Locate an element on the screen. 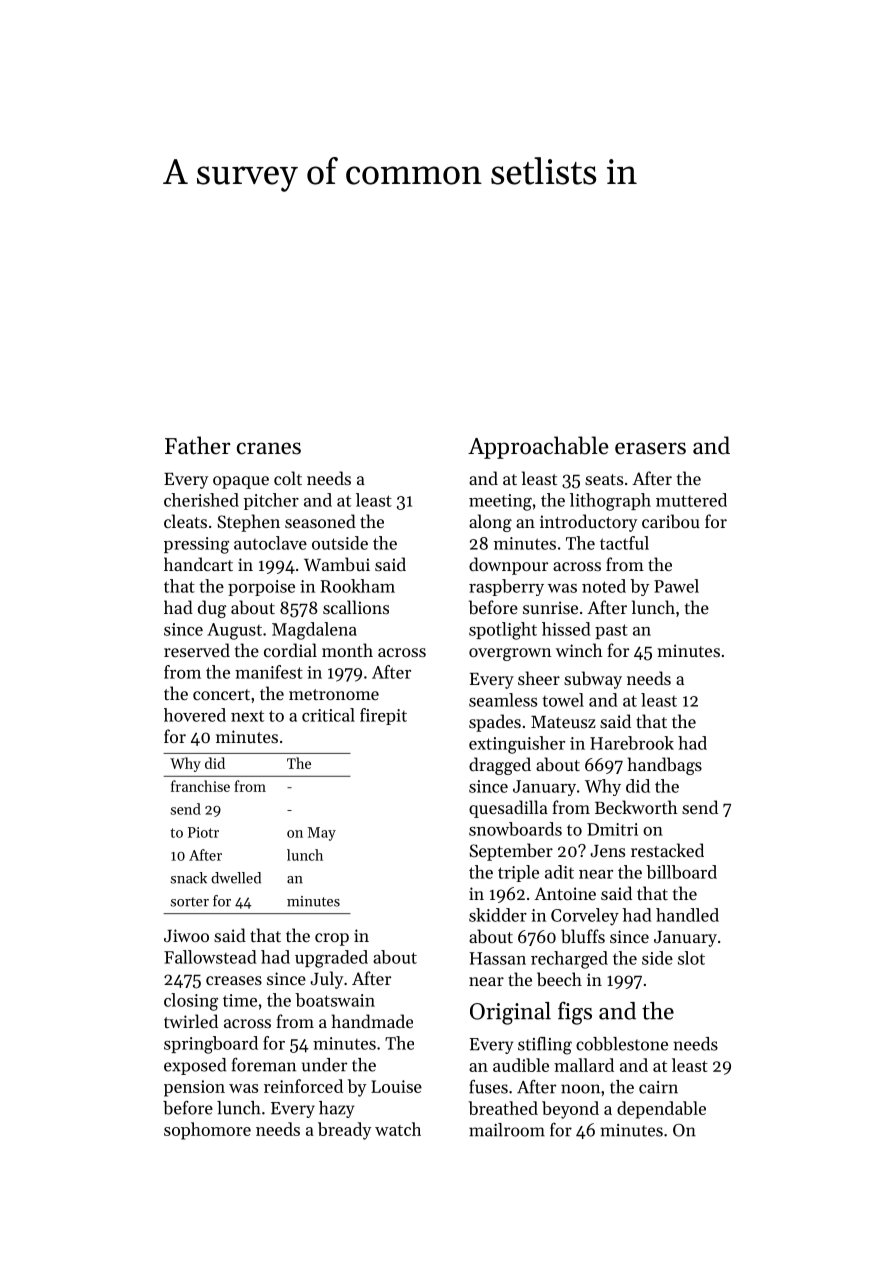  dug is located at coordinates (212, 609).
